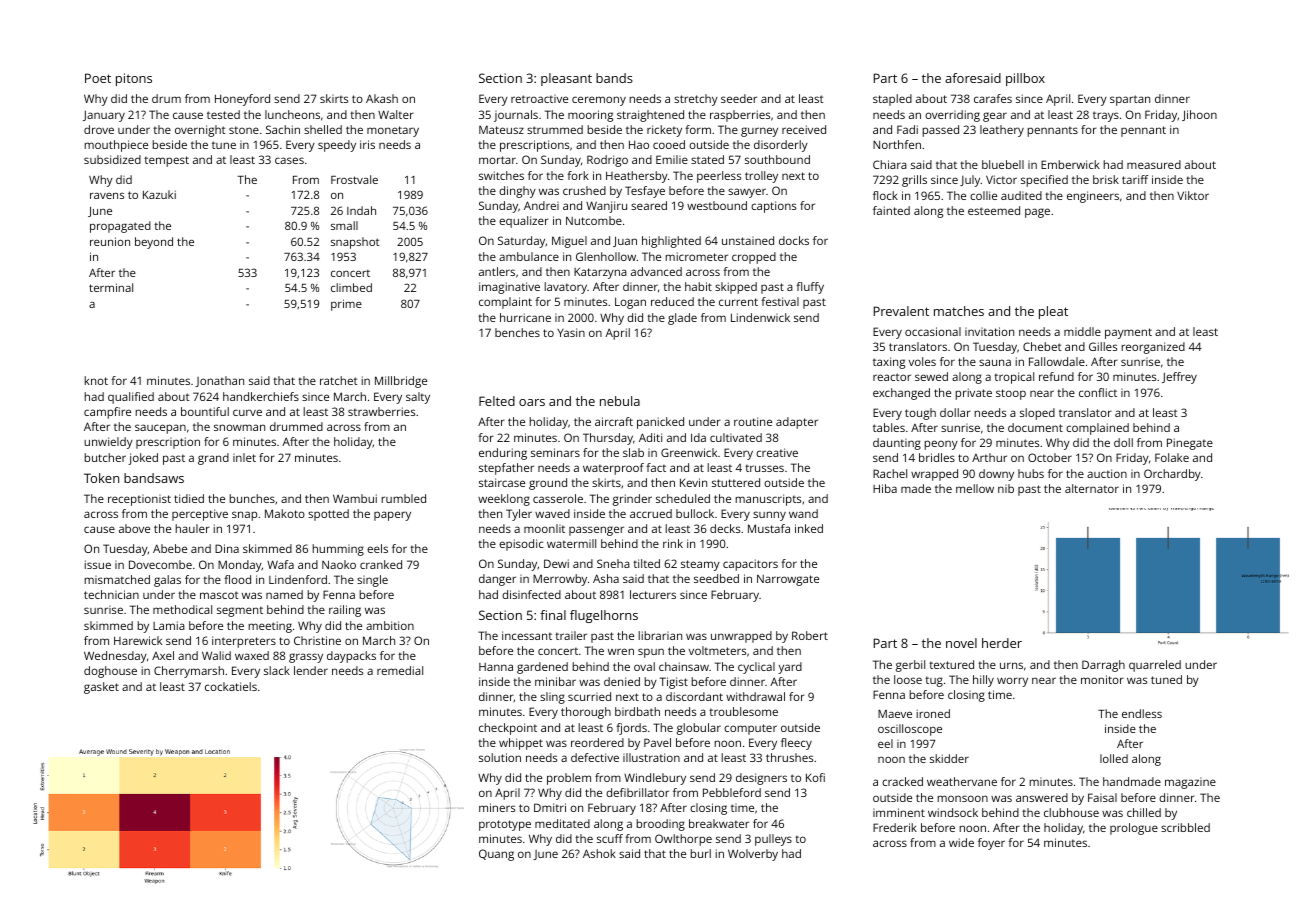 The height and width of the screenshot is (924, 1308). Describe the element at coordinates (496, 855) in the screenshot. I see `Quang` at that location.
